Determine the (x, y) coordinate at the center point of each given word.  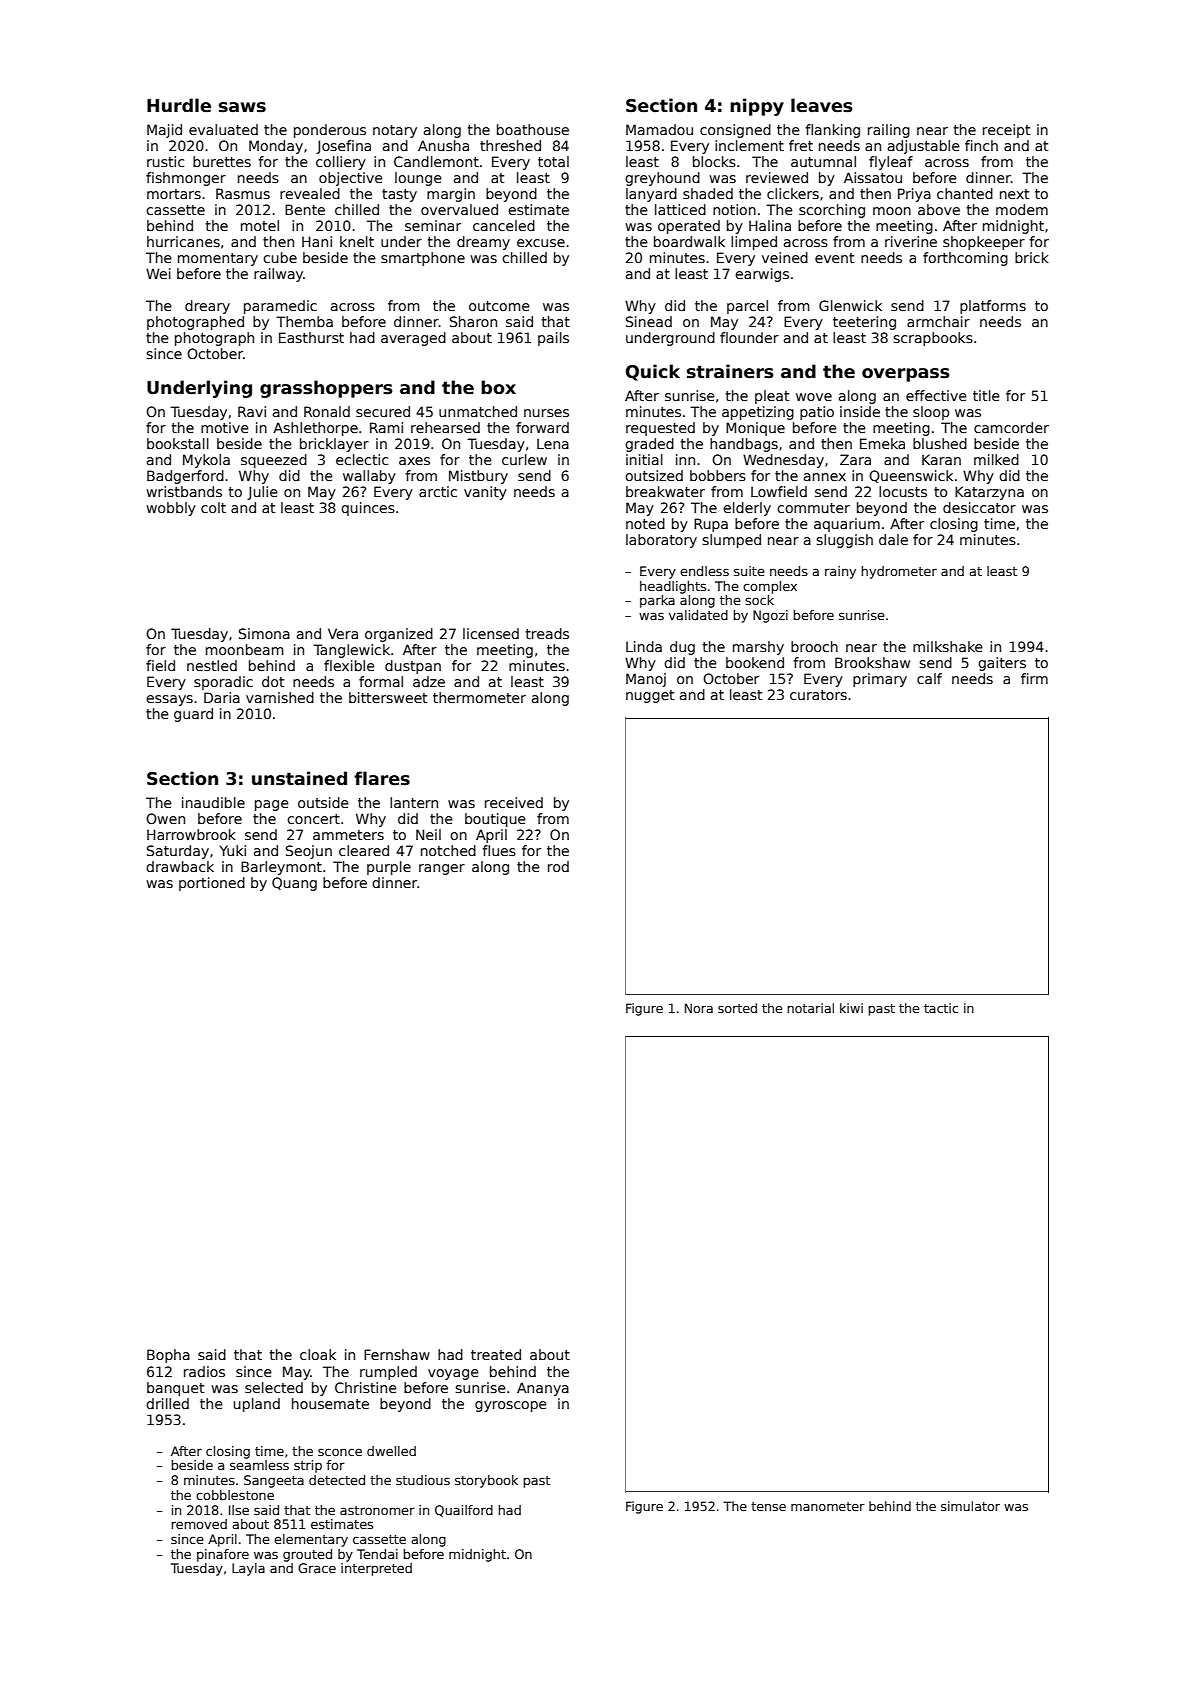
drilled (167, 1403)
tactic (941, 1008)
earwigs (762, 275)
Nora (699, 1008)
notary (395, 131)
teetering (864, 323)
